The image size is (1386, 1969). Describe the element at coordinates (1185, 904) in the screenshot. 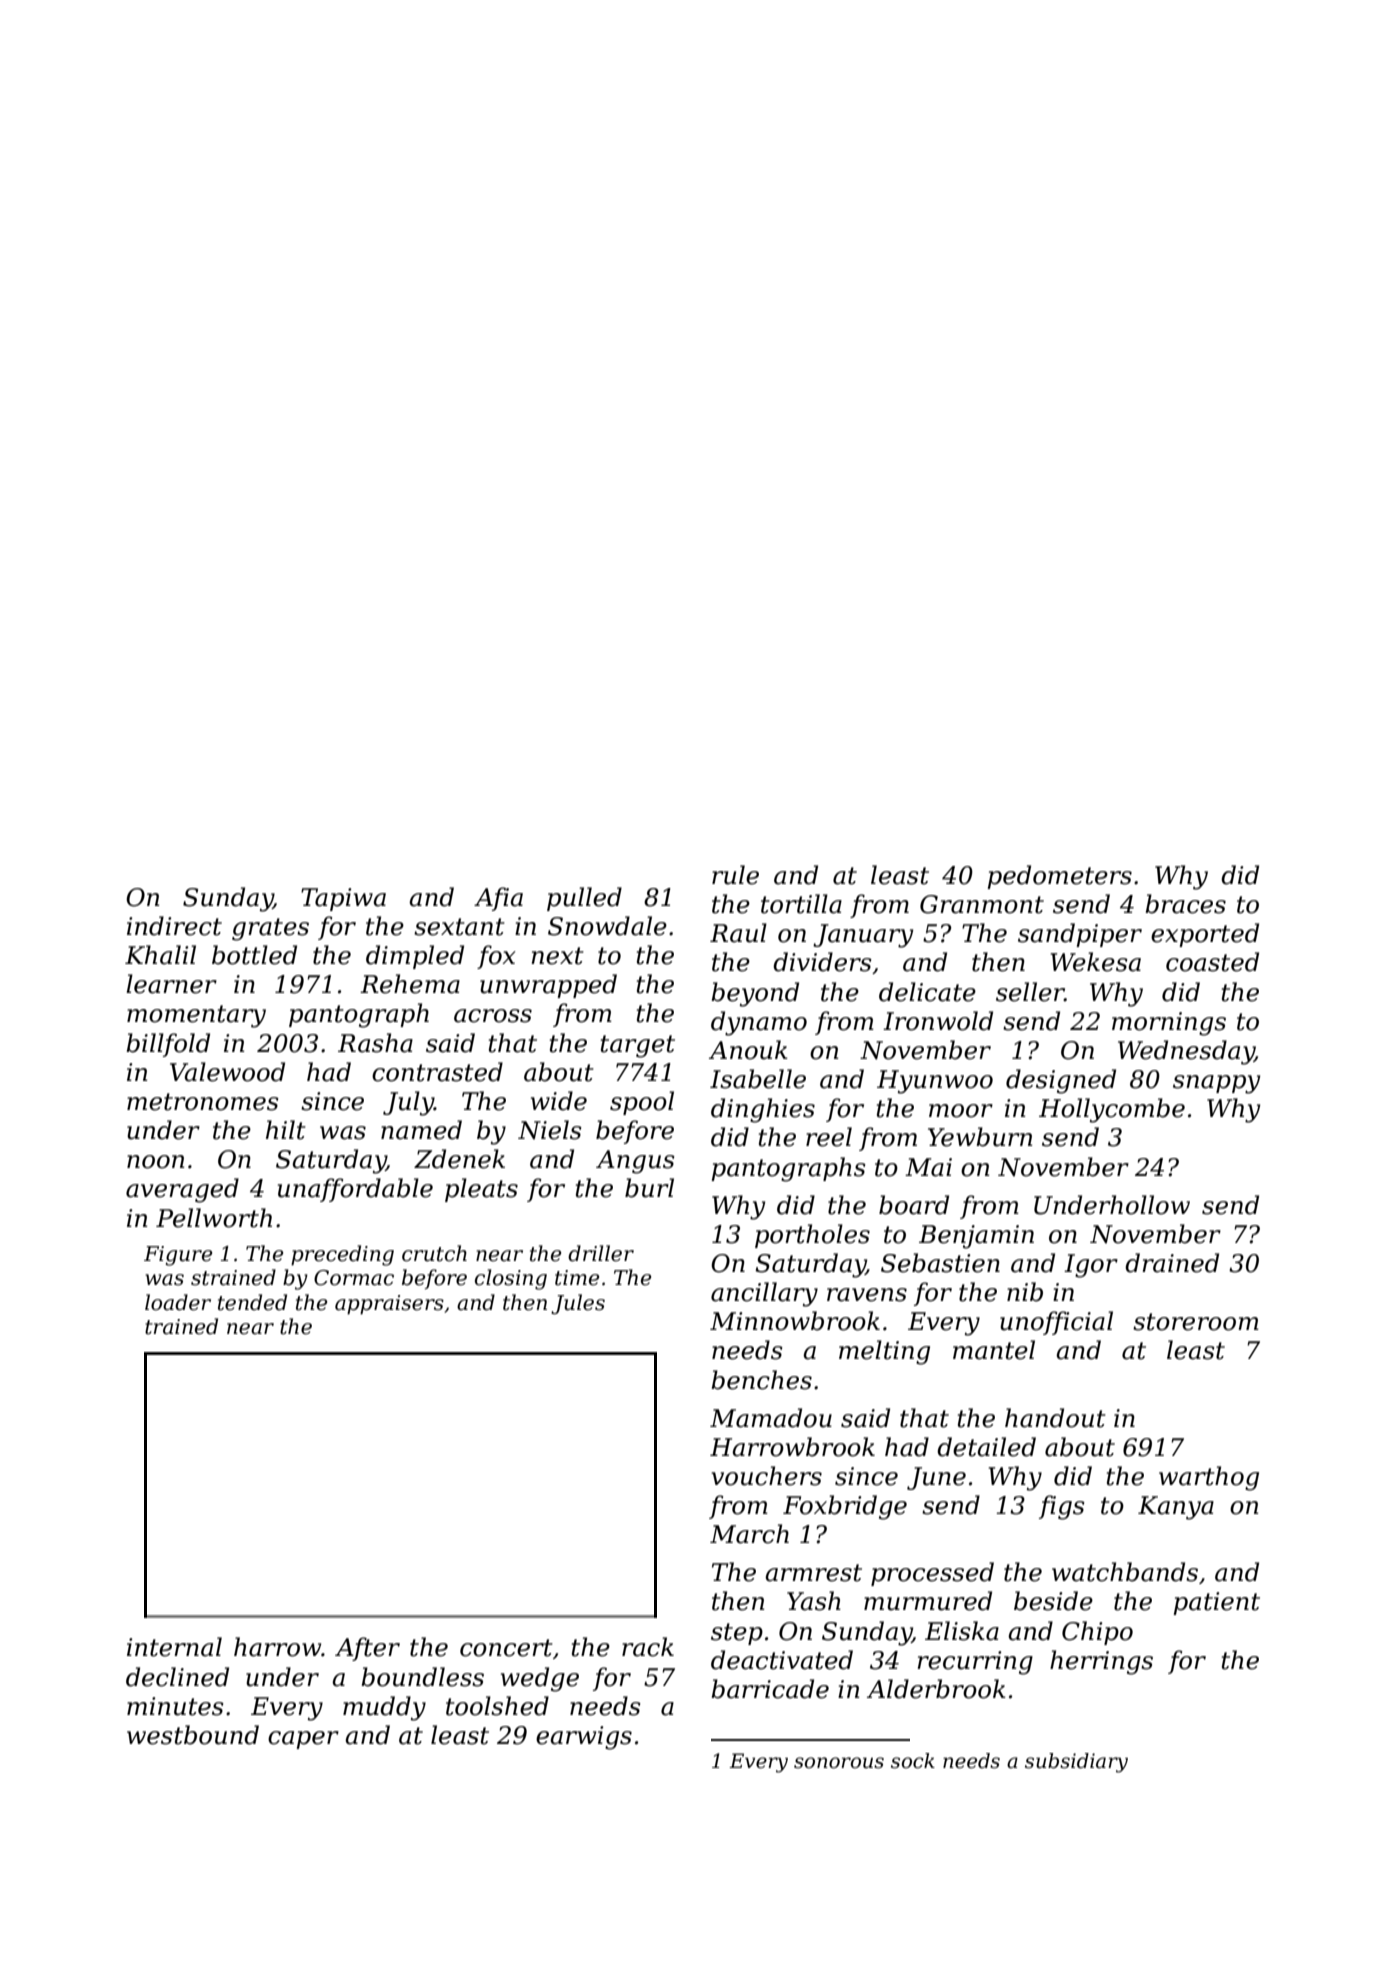

I see `braces` at that location.
